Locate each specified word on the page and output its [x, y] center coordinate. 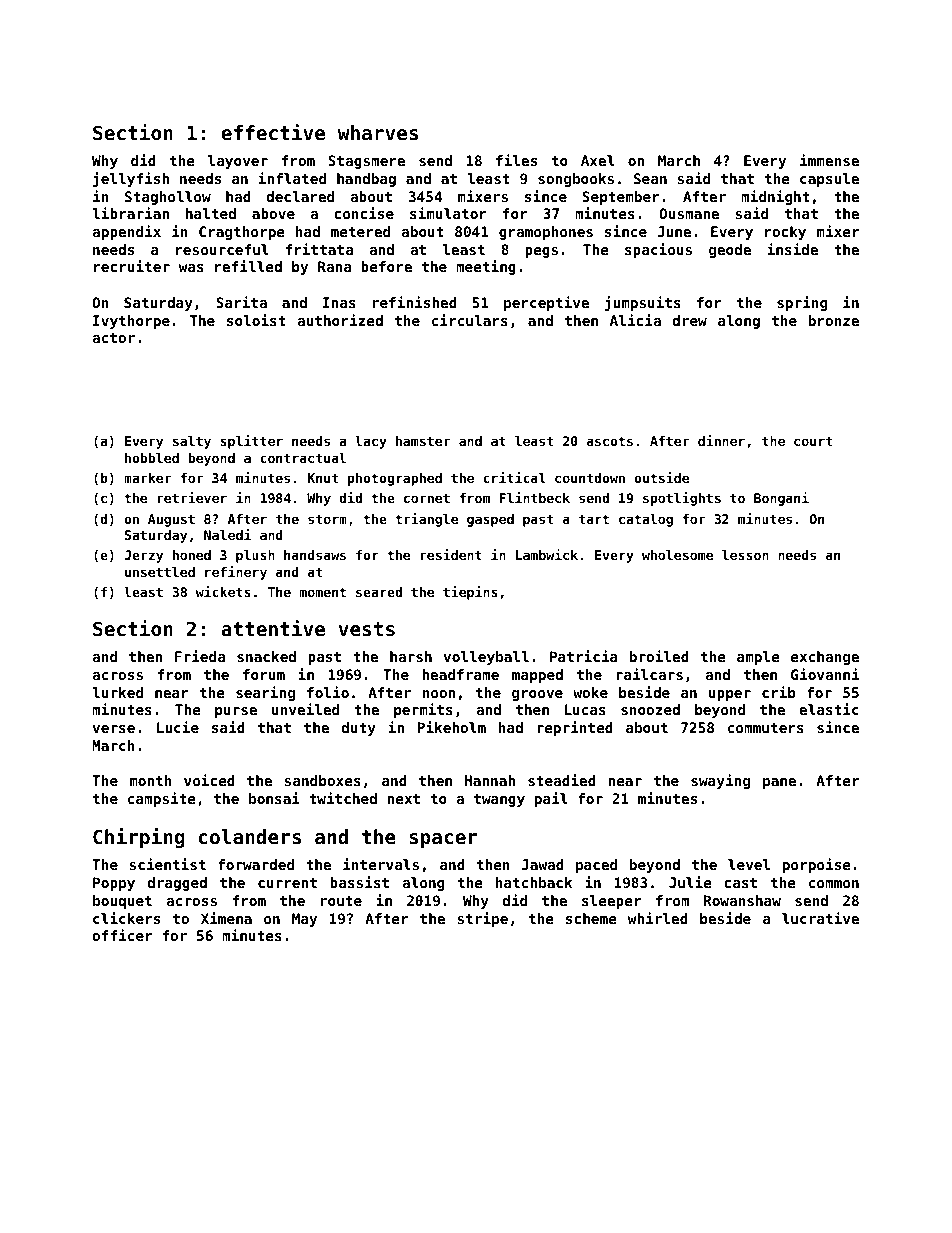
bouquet [122, 902]
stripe [482, 919]
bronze [834, 320]
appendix [126, 232]
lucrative [820, 918]
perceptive [546, 303]
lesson [745, 555]
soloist [256, 320]
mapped [537, 676]
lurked [117, 692]
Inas [339, 302]
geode [730, 251]
